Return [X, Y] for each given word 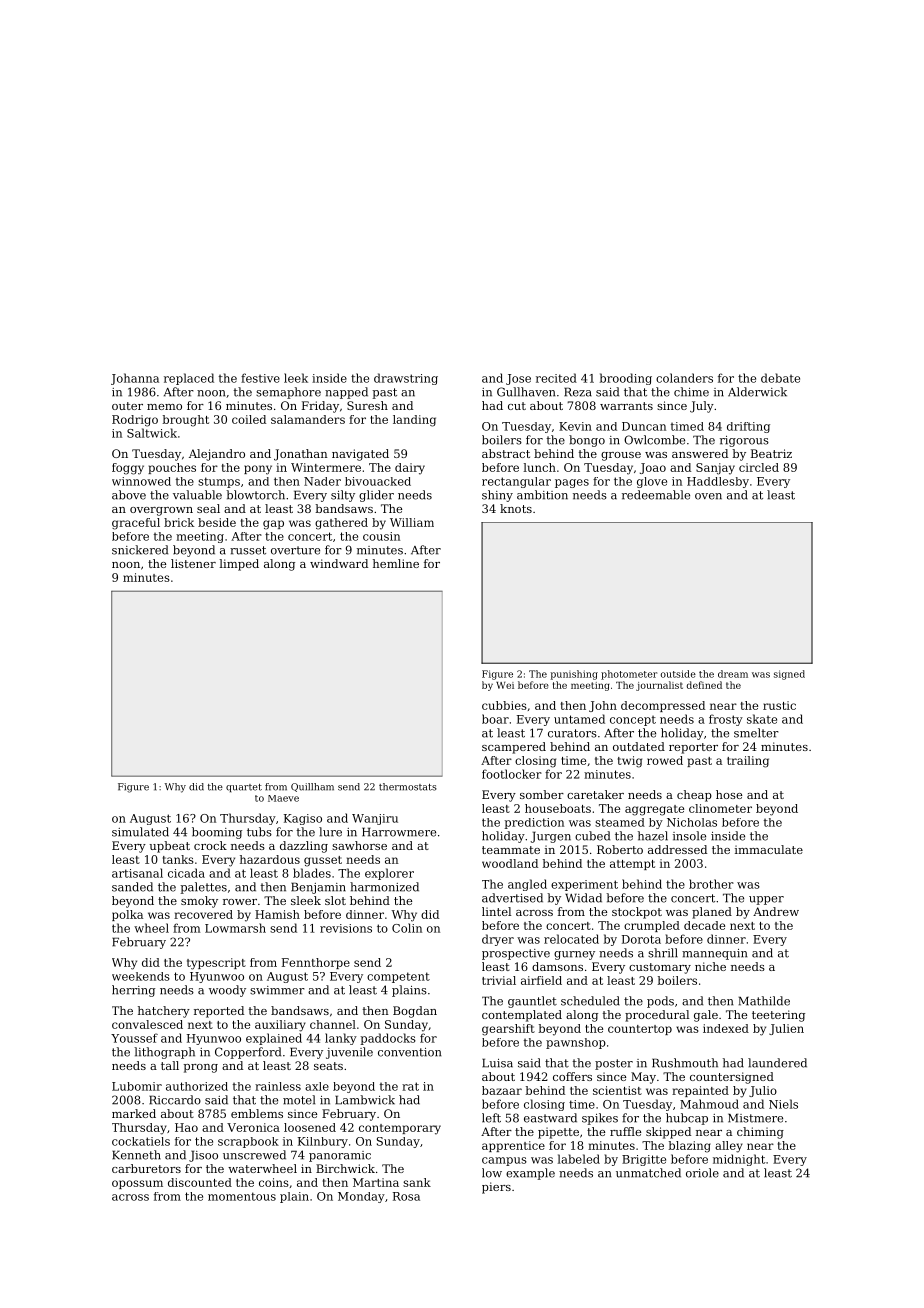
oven [708, 496]
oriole [702, 1173]
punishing [574, 675]
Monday [361, 1197]
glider [376, 496]
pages [572, 483]
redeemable [656, 495]
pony [258, 470]
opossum [137, 1184]
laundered [777, 1063]
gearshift [508, 1030]
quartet [244, 788]
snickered [140, 550]
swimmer [277, 990]
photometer [629, 675]
